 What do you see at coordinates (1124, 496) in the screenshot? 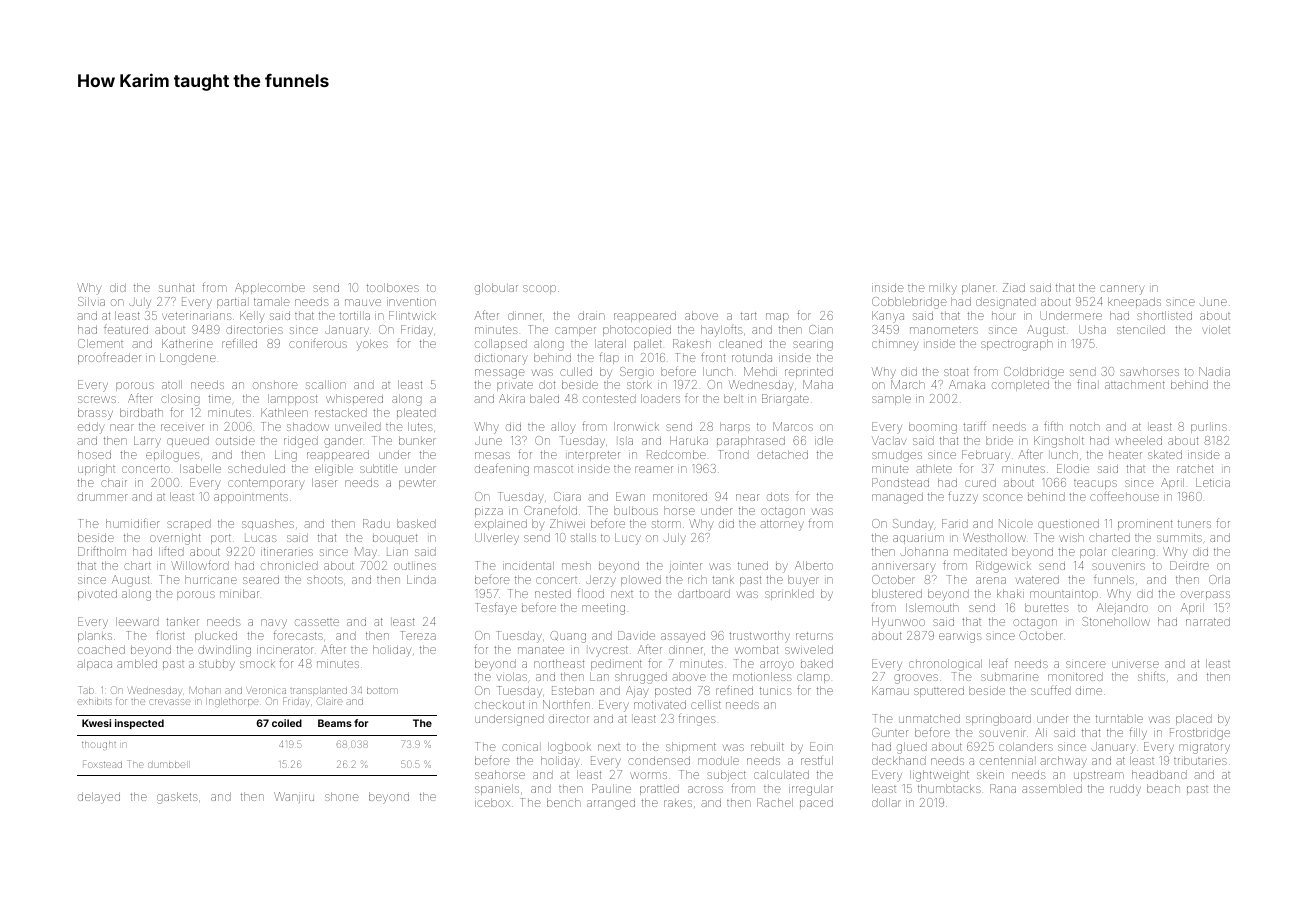
I see `coffeehouse` at bounding box center [1124, 496].
